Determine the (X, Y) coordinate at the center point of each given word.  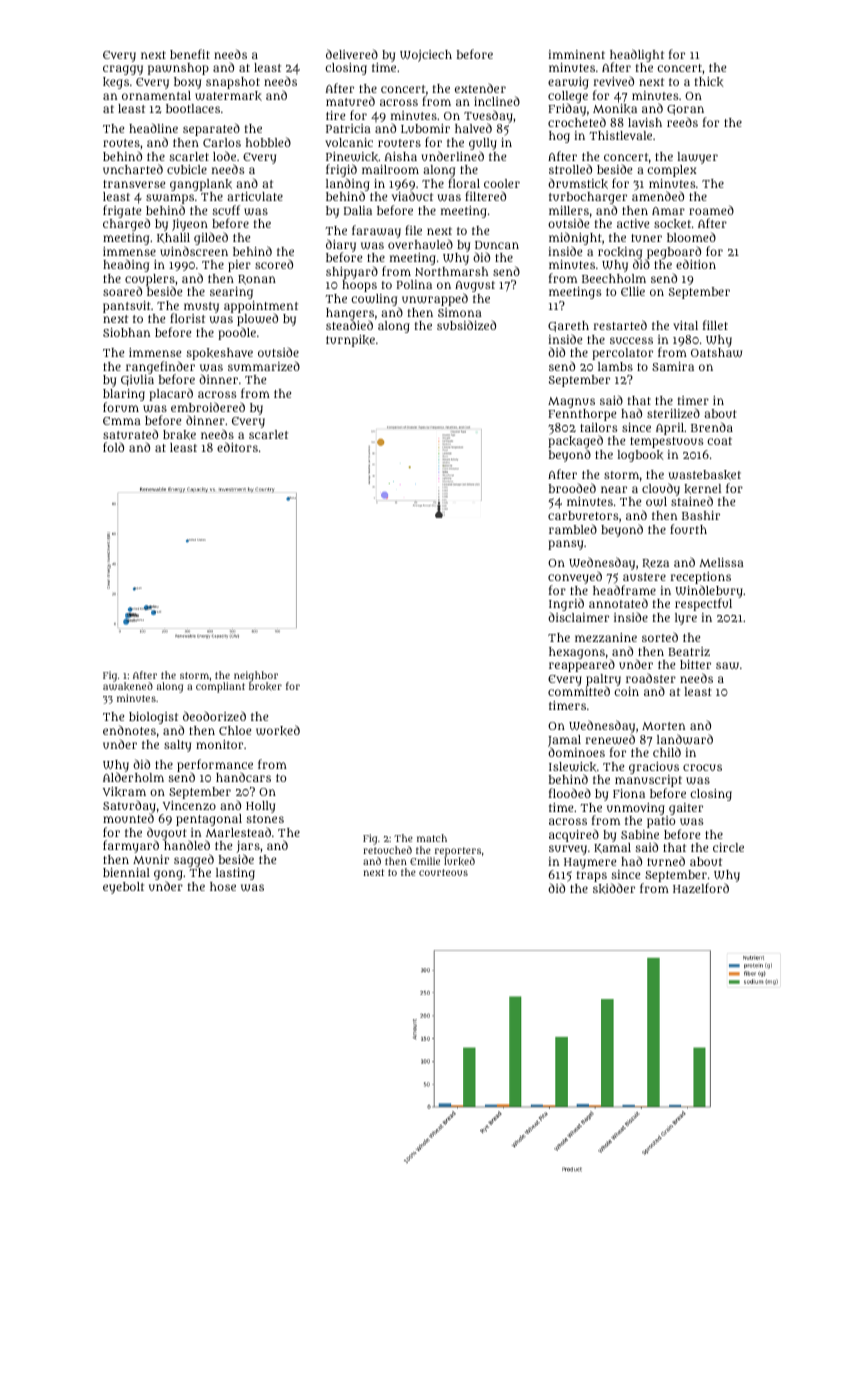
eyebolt (123, 888)
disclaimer (578, 617)
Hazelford (701, 888)
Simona (460, 312)
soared (122, 291)
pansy (565, 545)
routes (121, 143)
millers (569, 210)
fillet (715, 325)
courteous (443, 872)
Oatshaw (716, 352)
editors (237, 447)
